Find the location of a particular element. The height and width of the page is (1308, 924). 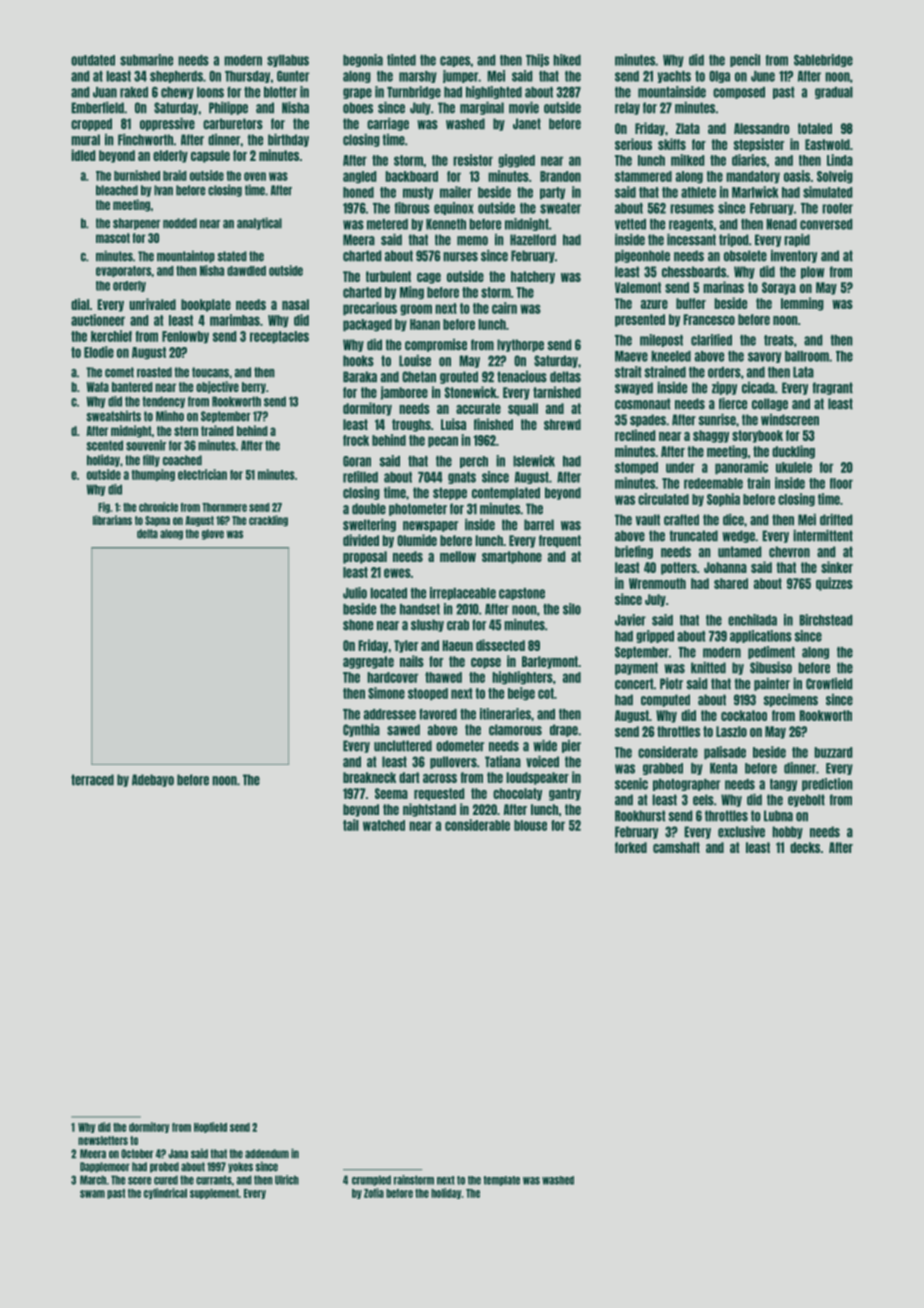

Zofia is located at coordinates (374, 1193).
